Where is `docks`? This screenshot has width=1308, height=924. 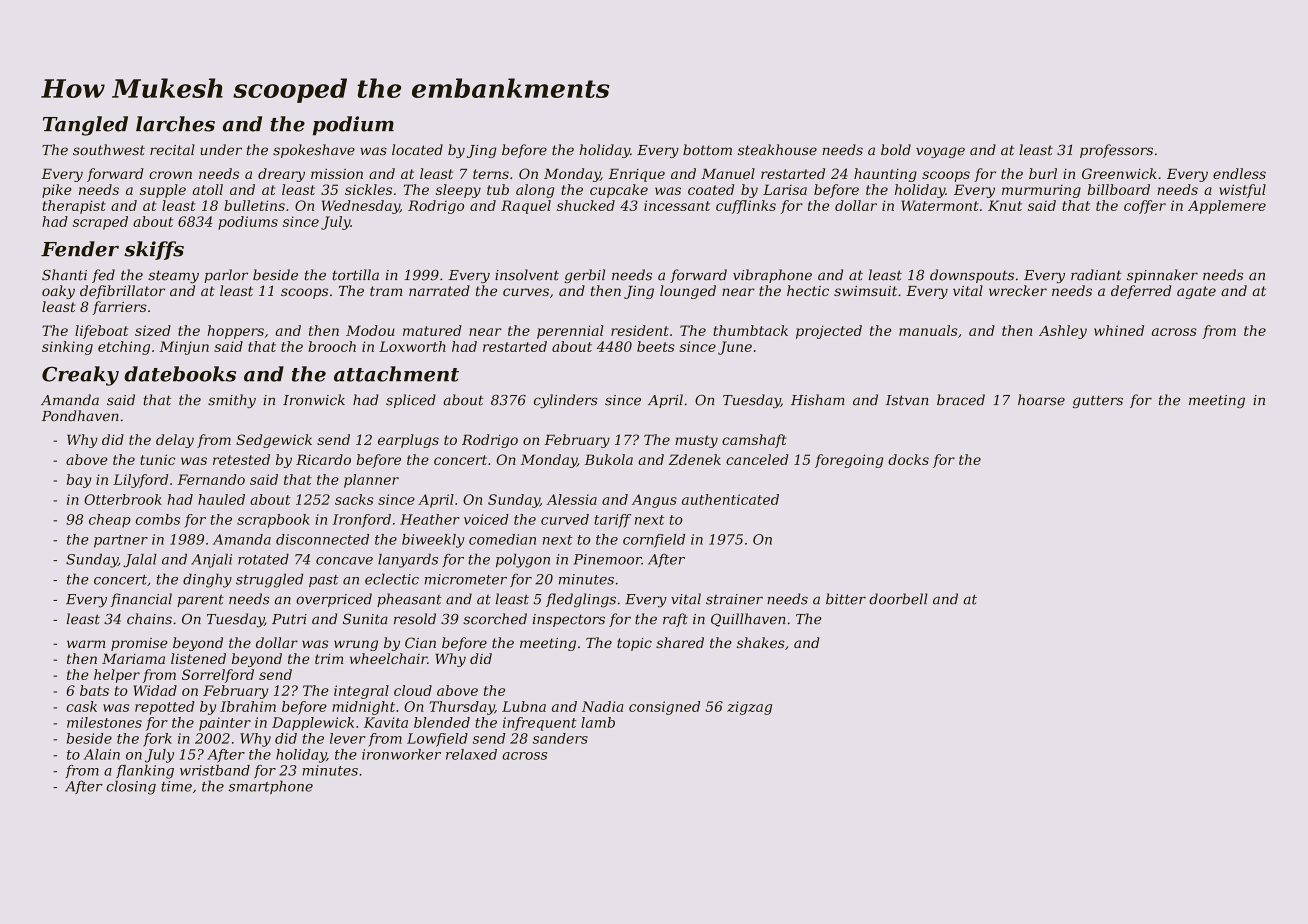
docks is located at coordinates (908, 459).
